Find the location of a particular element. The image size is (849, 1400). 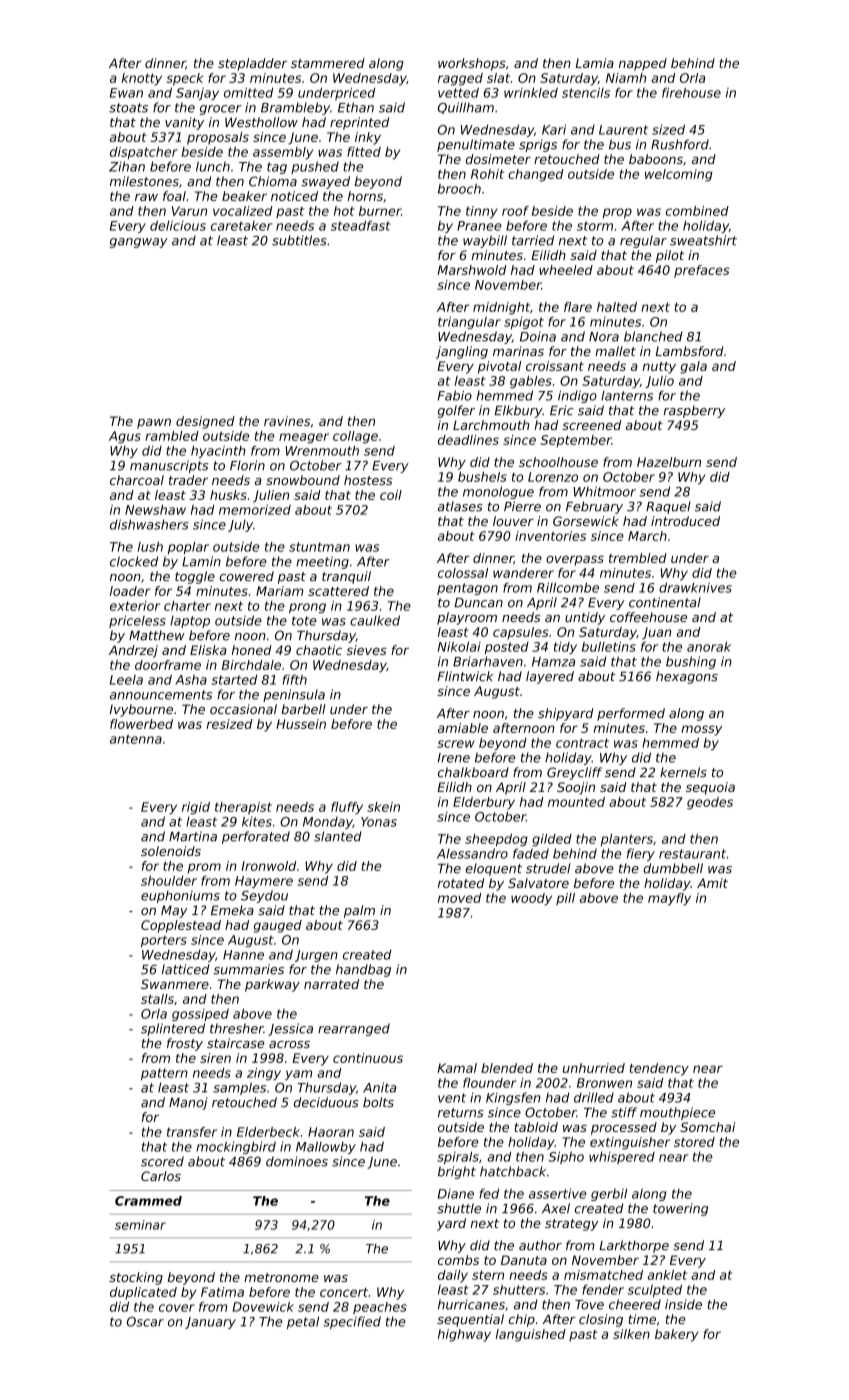

Newshaw is located at coordinates (155, 510).
